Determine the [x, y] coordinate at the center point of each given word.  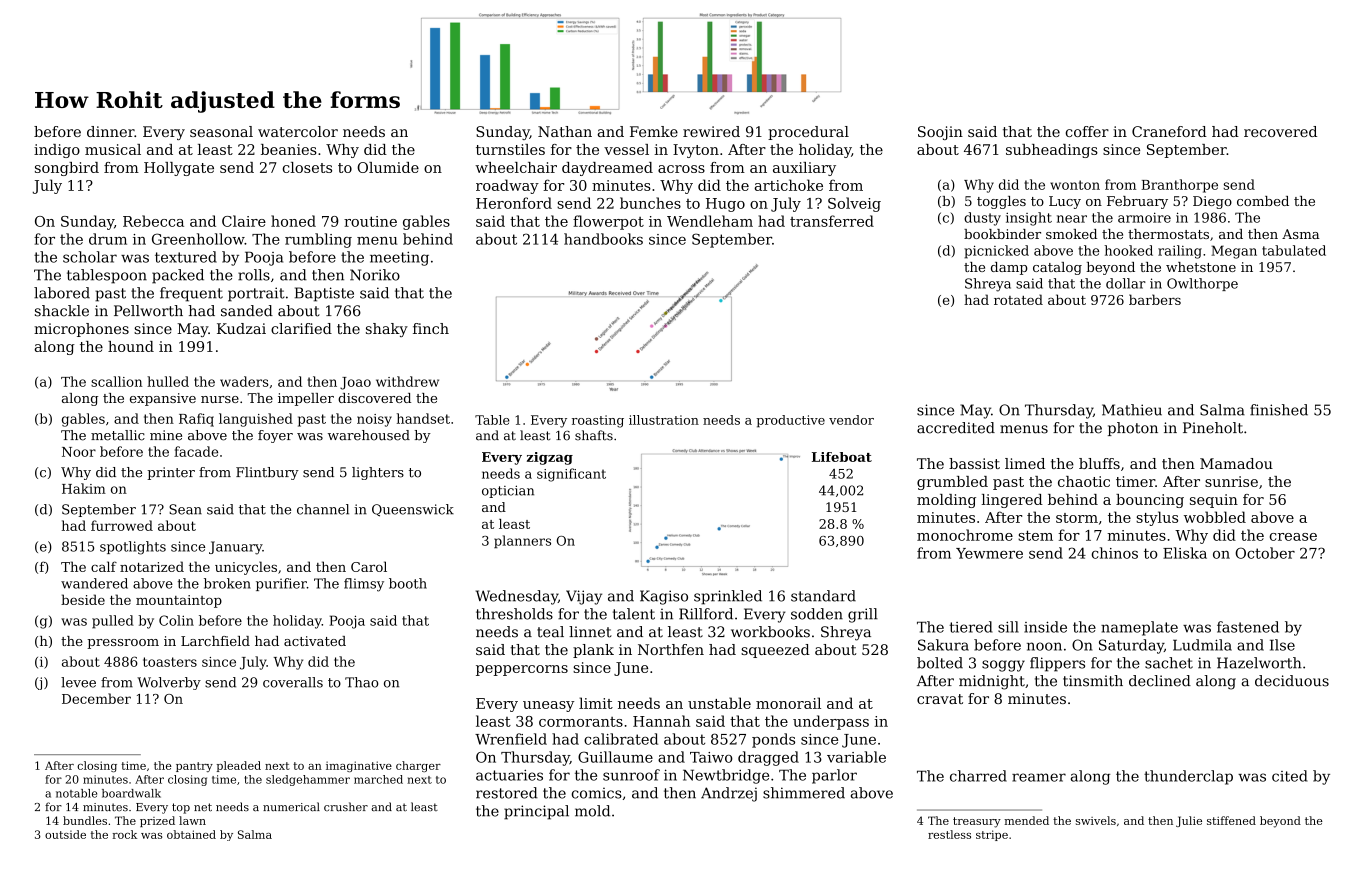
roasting [598, 421]
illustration [664, 420]
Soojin [940, 133]
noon [1044, 646]
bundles [85, 820]
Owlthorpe [1202, 284]
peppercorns [522, 670]
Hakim [84, 488]
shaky [387, 330]
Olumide [388, 167]
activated [315, 641]
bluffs [1099, 463]
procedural [808, 133]
